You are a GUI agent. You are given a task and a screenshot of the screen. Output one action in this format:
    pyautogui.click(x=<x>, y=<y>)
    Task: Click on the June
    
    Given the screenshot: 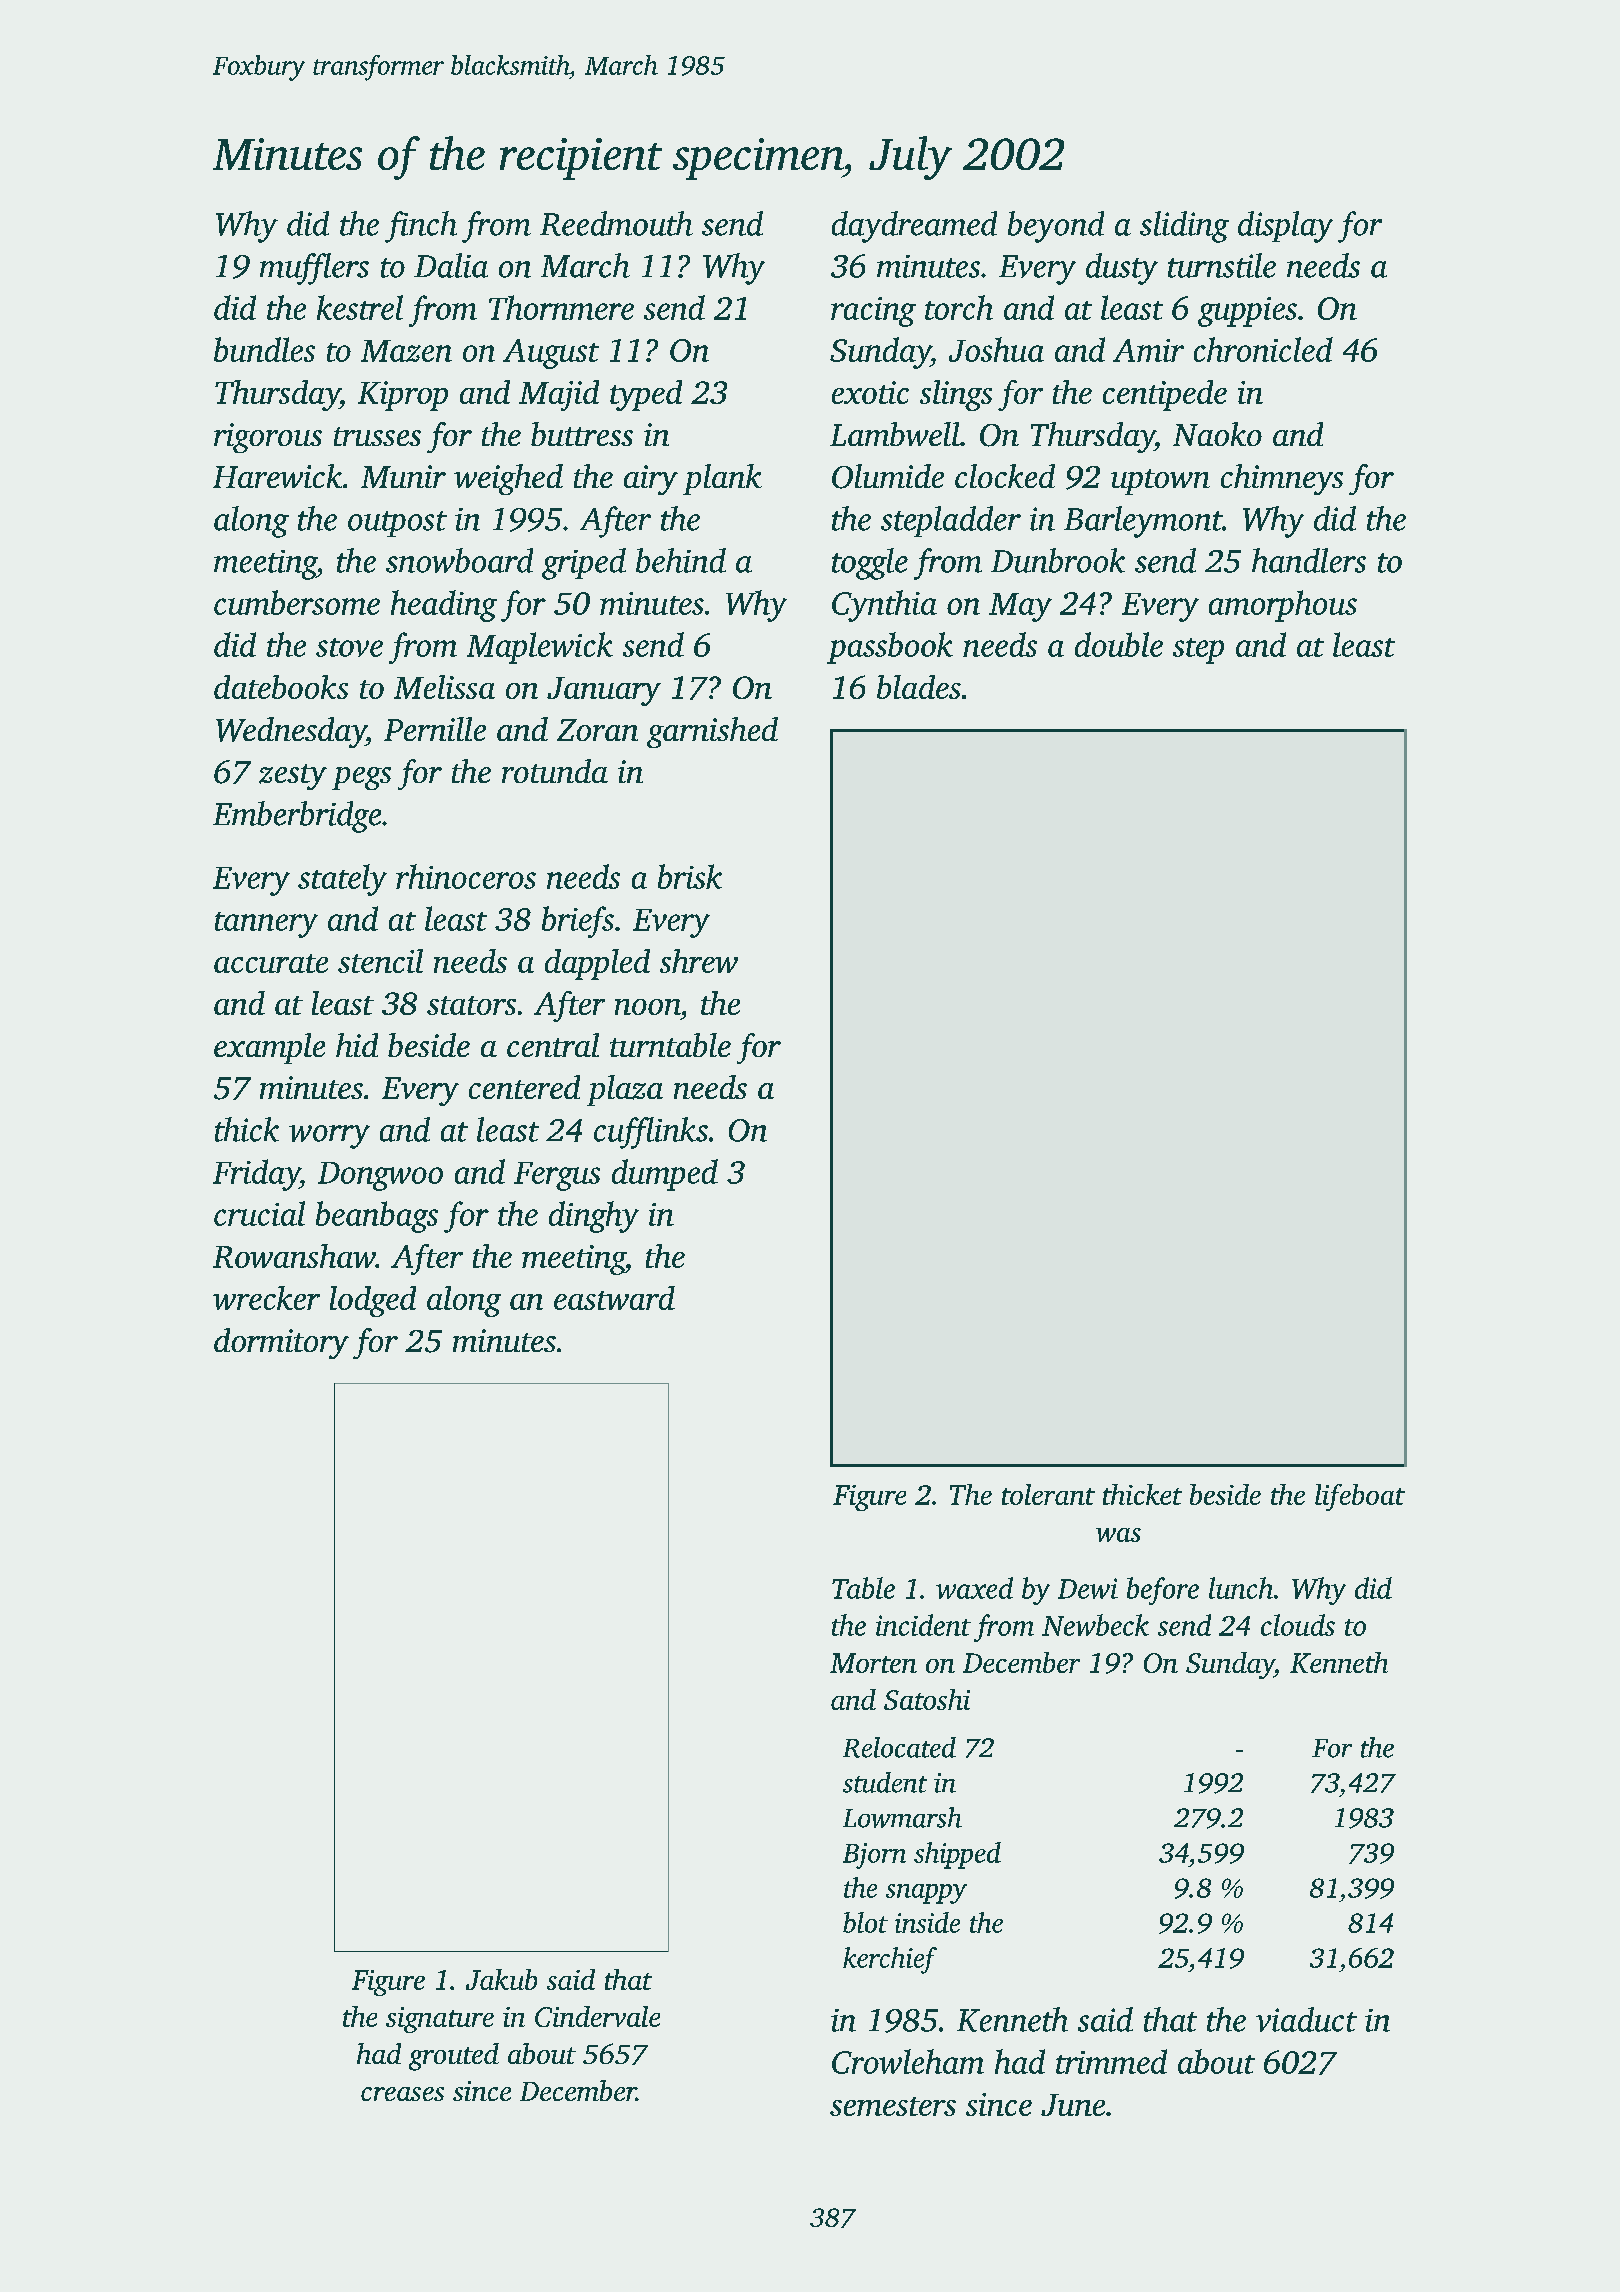 What is the action you would take?
    pyautogui.click(x=1073, y=2105)
